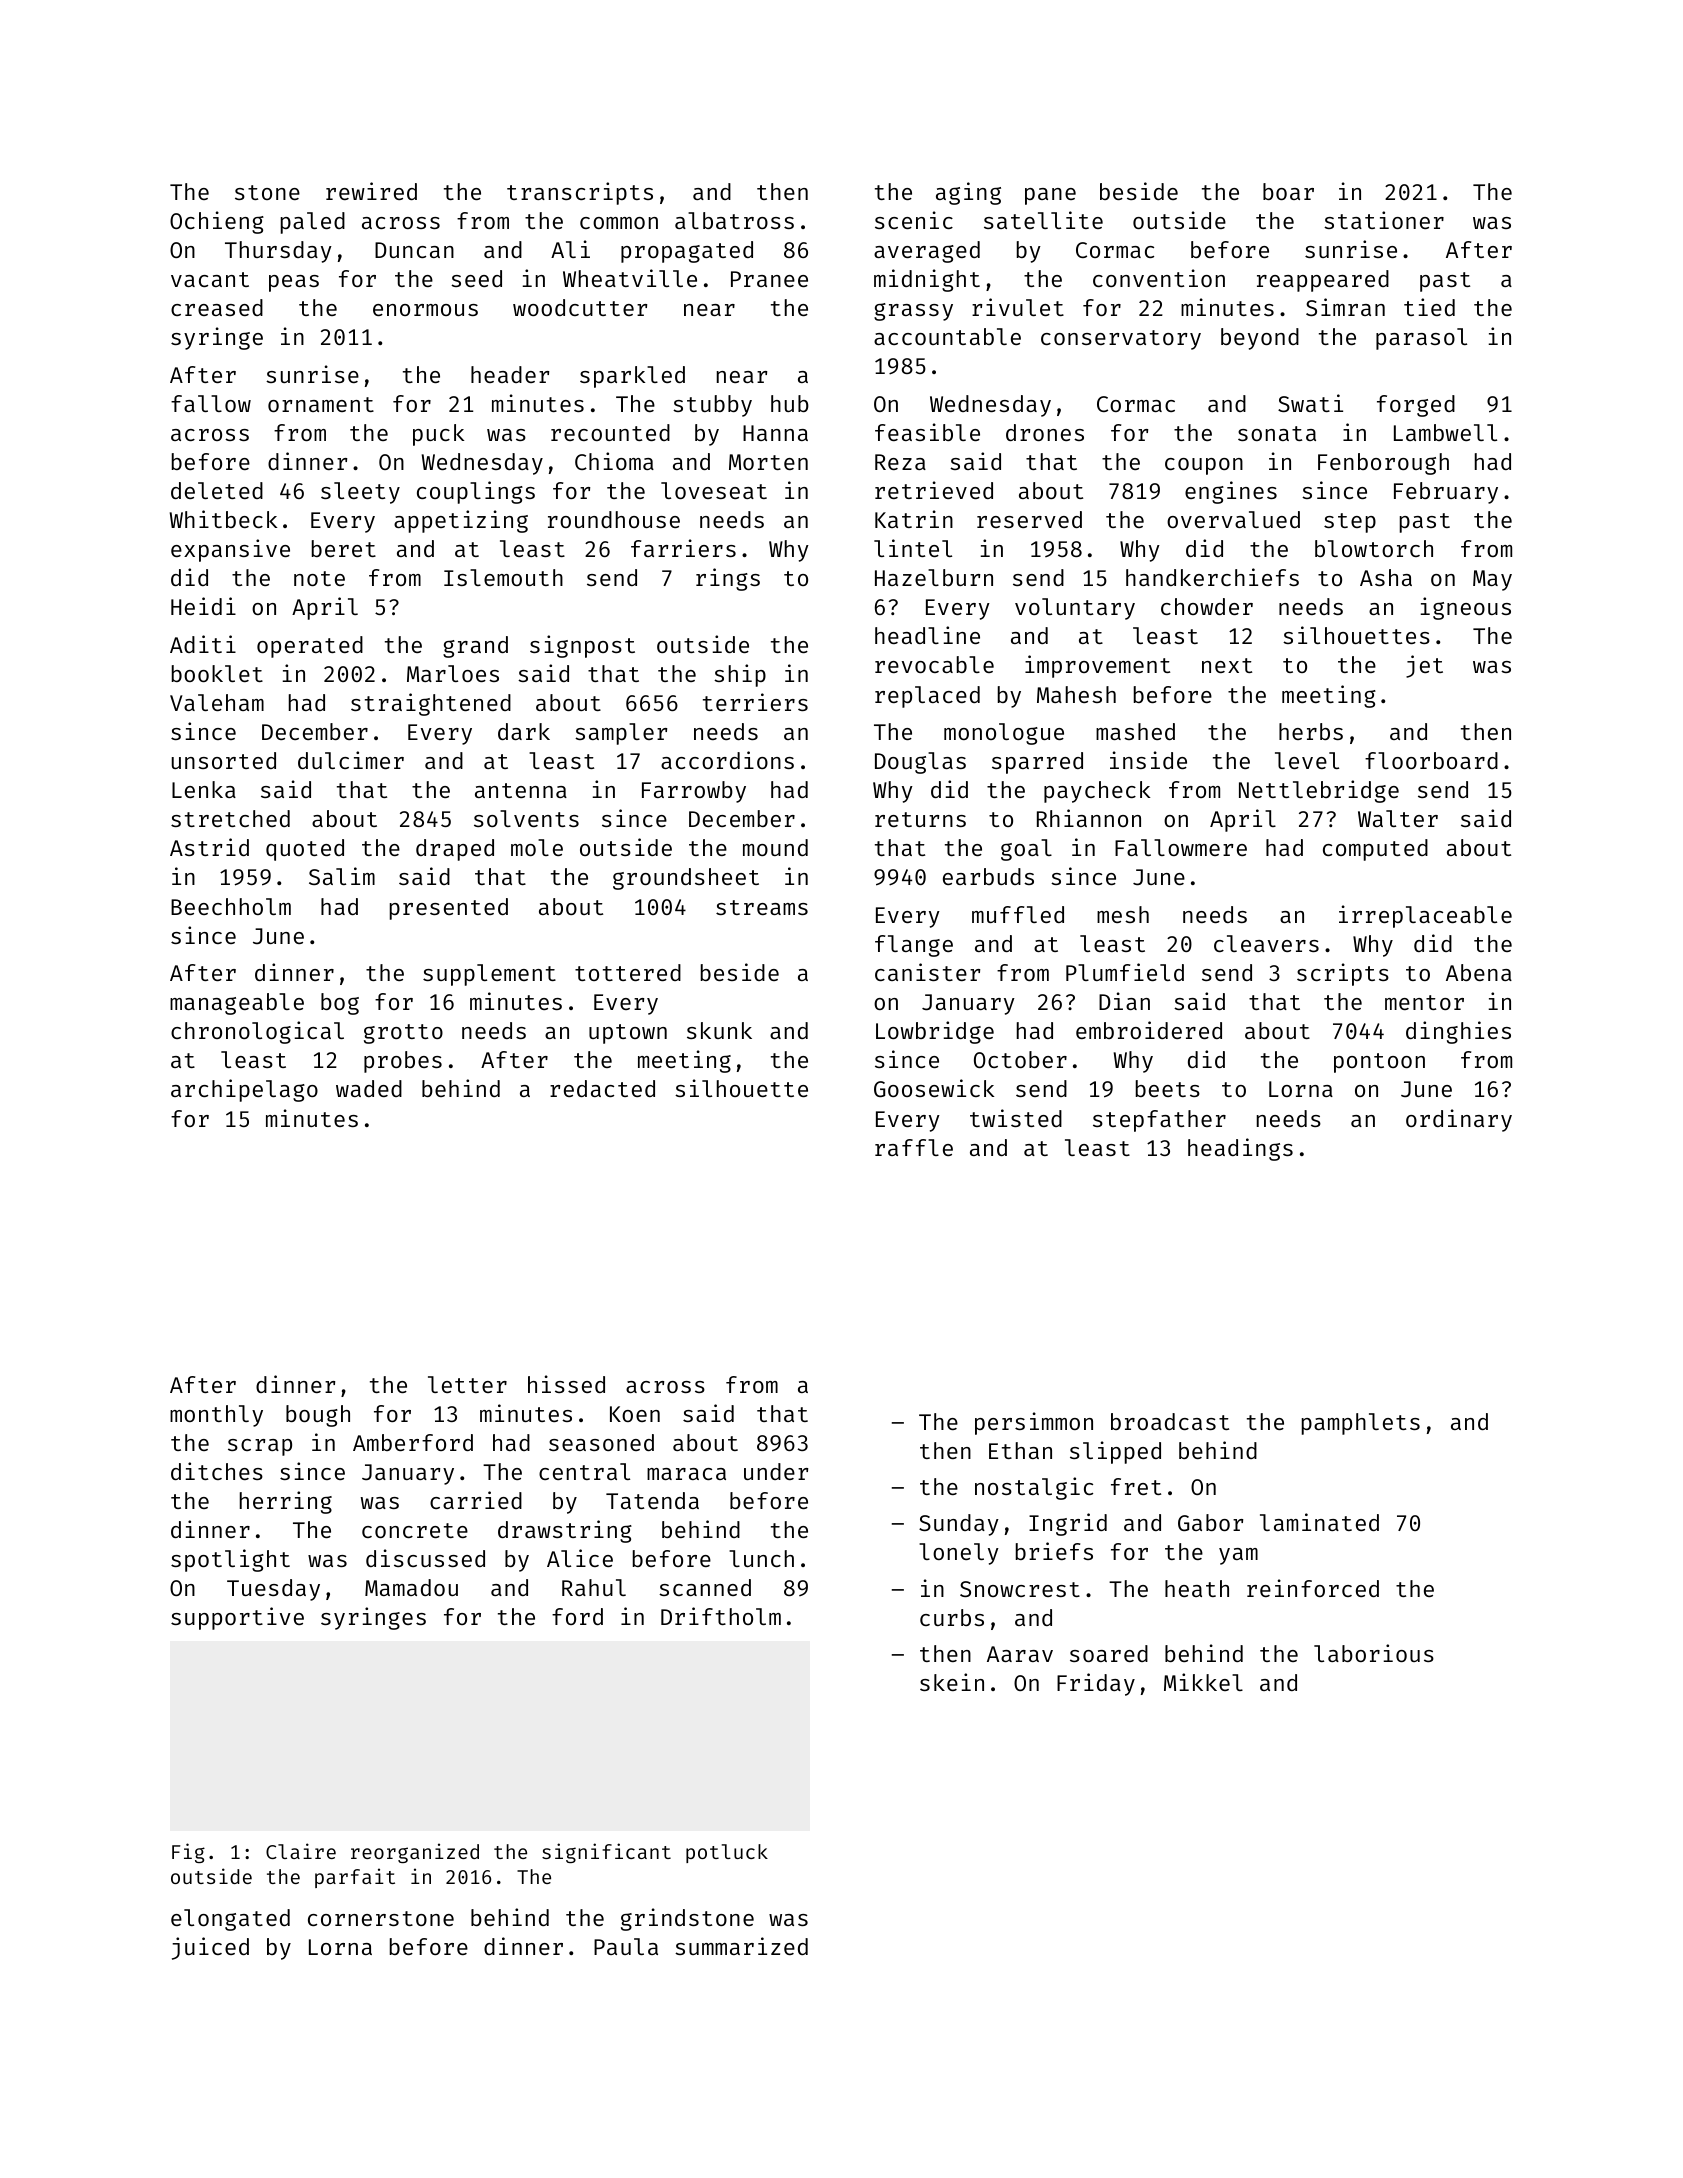 This image has height=2178, width=1683. Describe the element at coordinates (203, 606) in the image. I see `Heidi` at that location.
